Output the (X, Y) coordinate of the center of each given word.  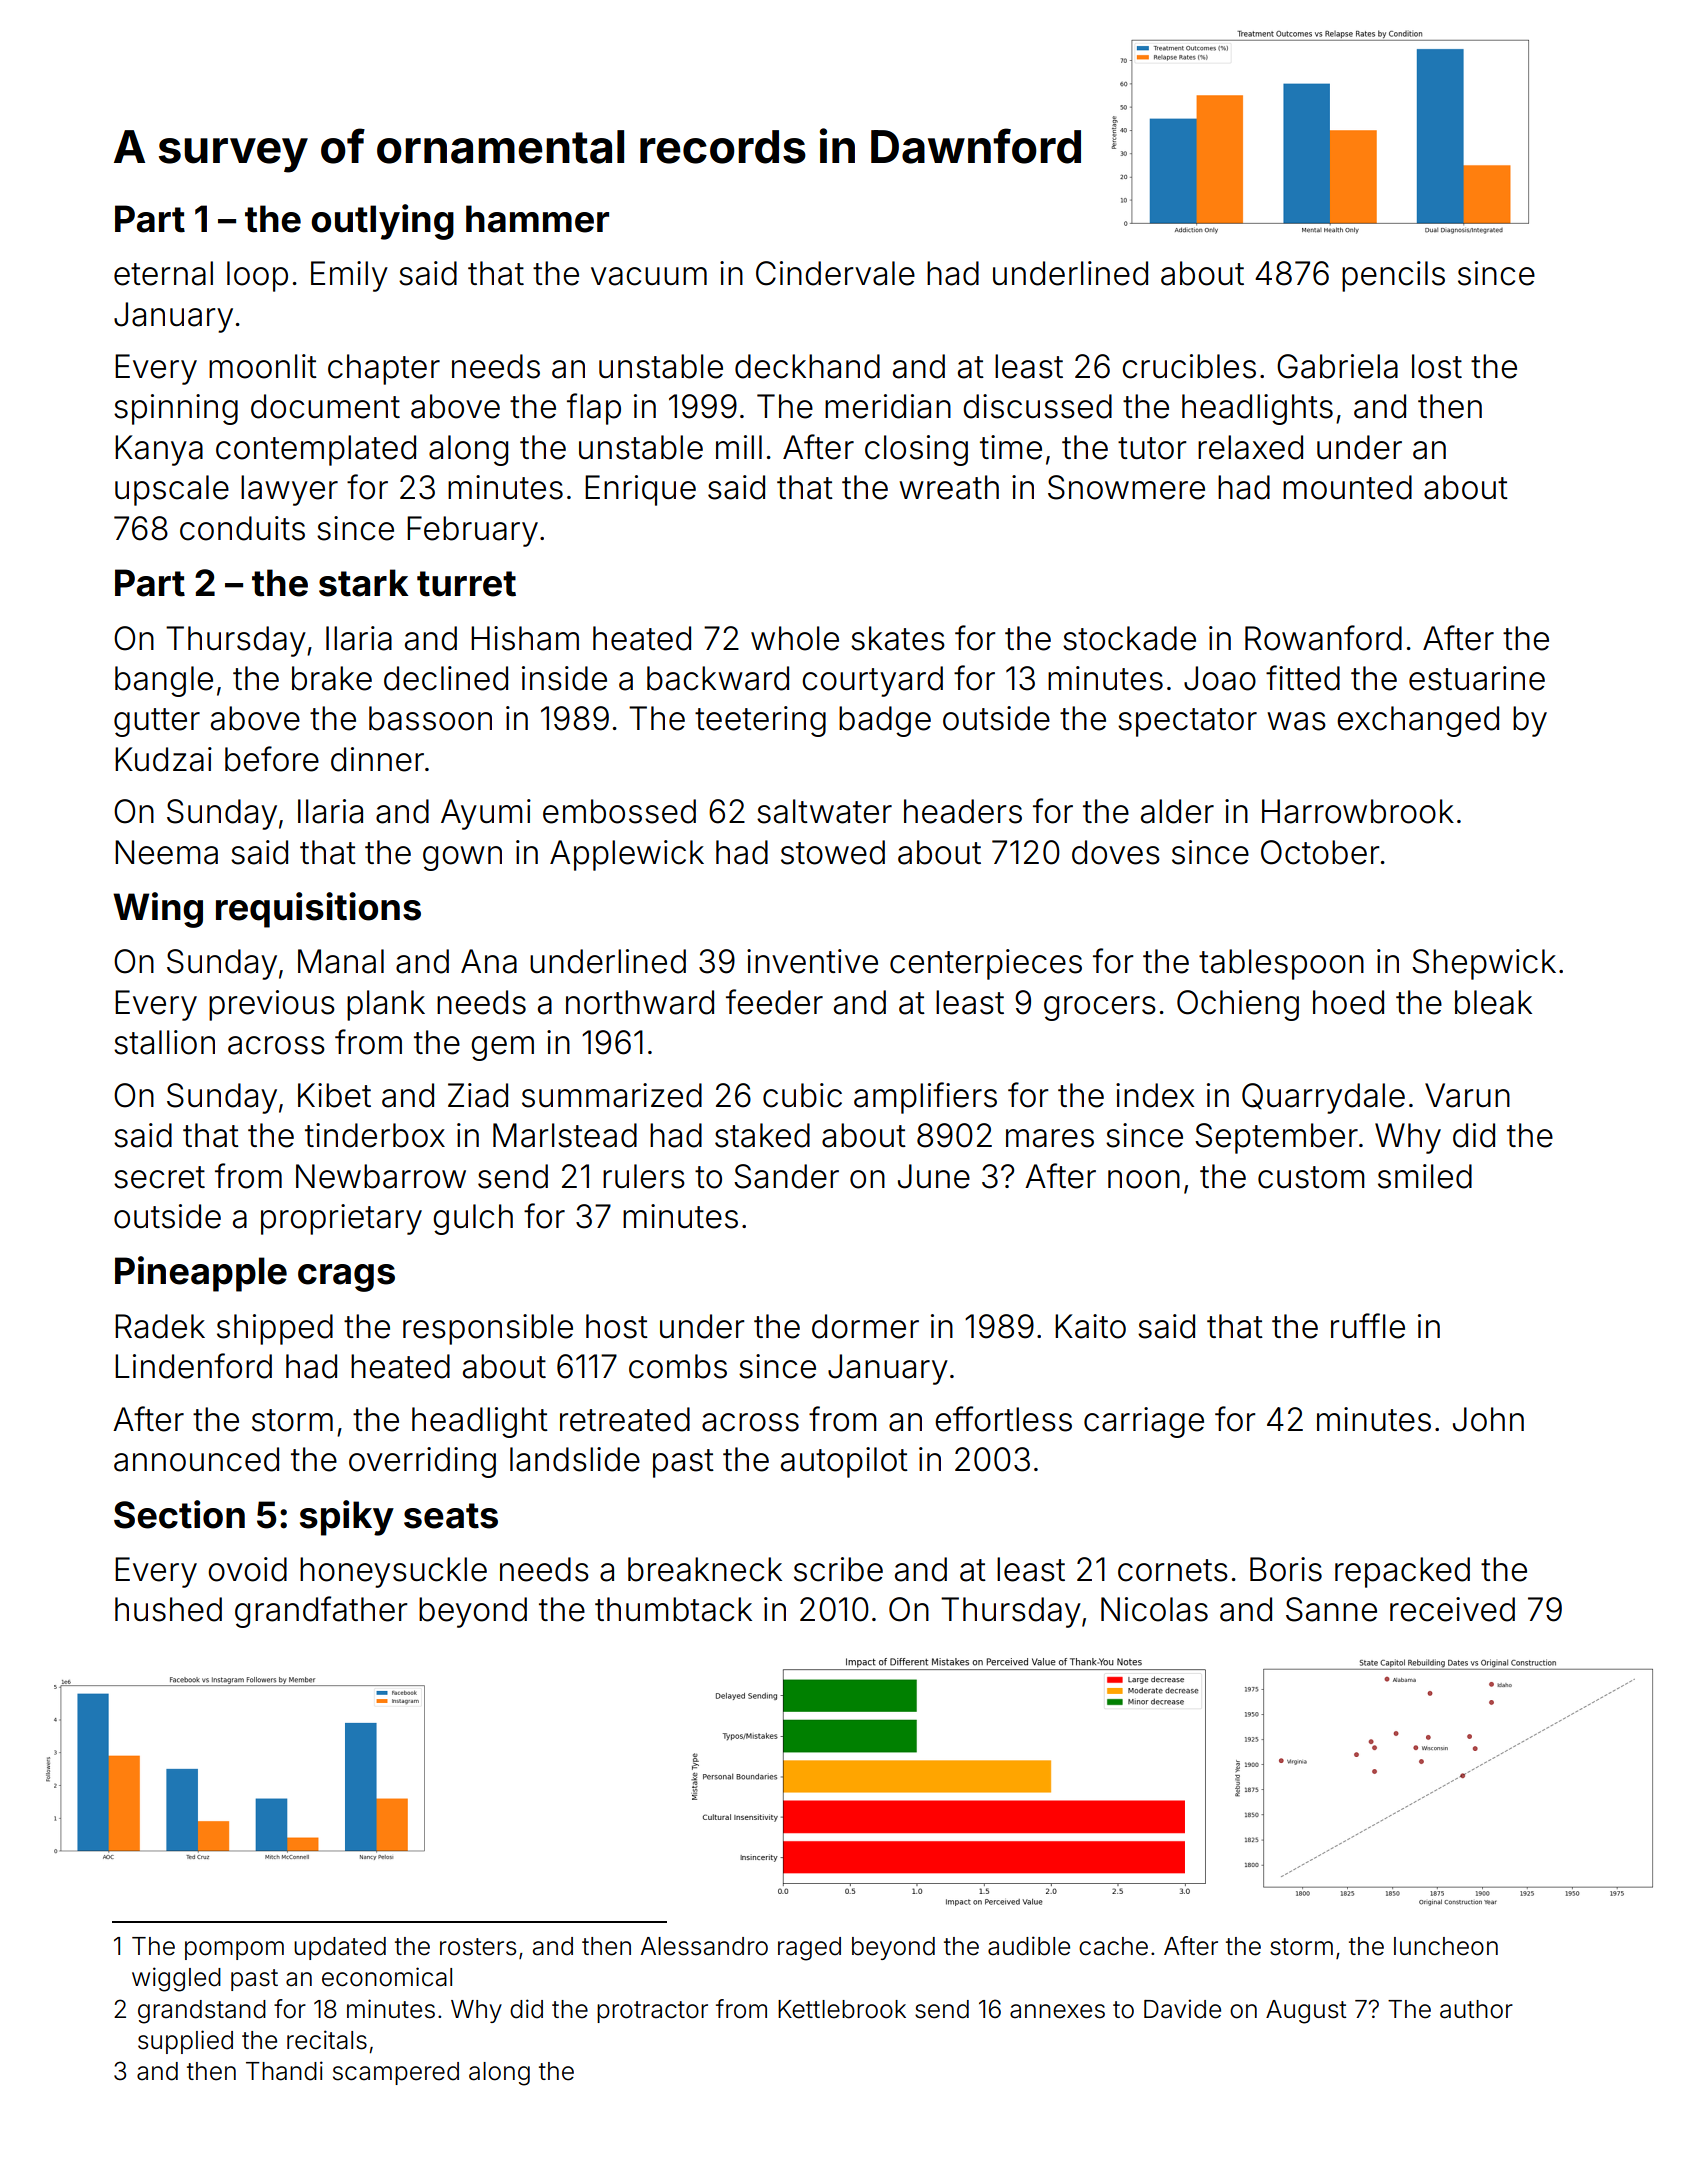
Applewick (627, 855)
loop (257, 276)
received (1452, 1609)
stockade (1129, 638)
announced (196, 1459)
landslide (575, 1459)
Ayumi (486, 814)
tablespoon (1281, 964)
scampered (396, 2073)
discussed (1037, 406)
